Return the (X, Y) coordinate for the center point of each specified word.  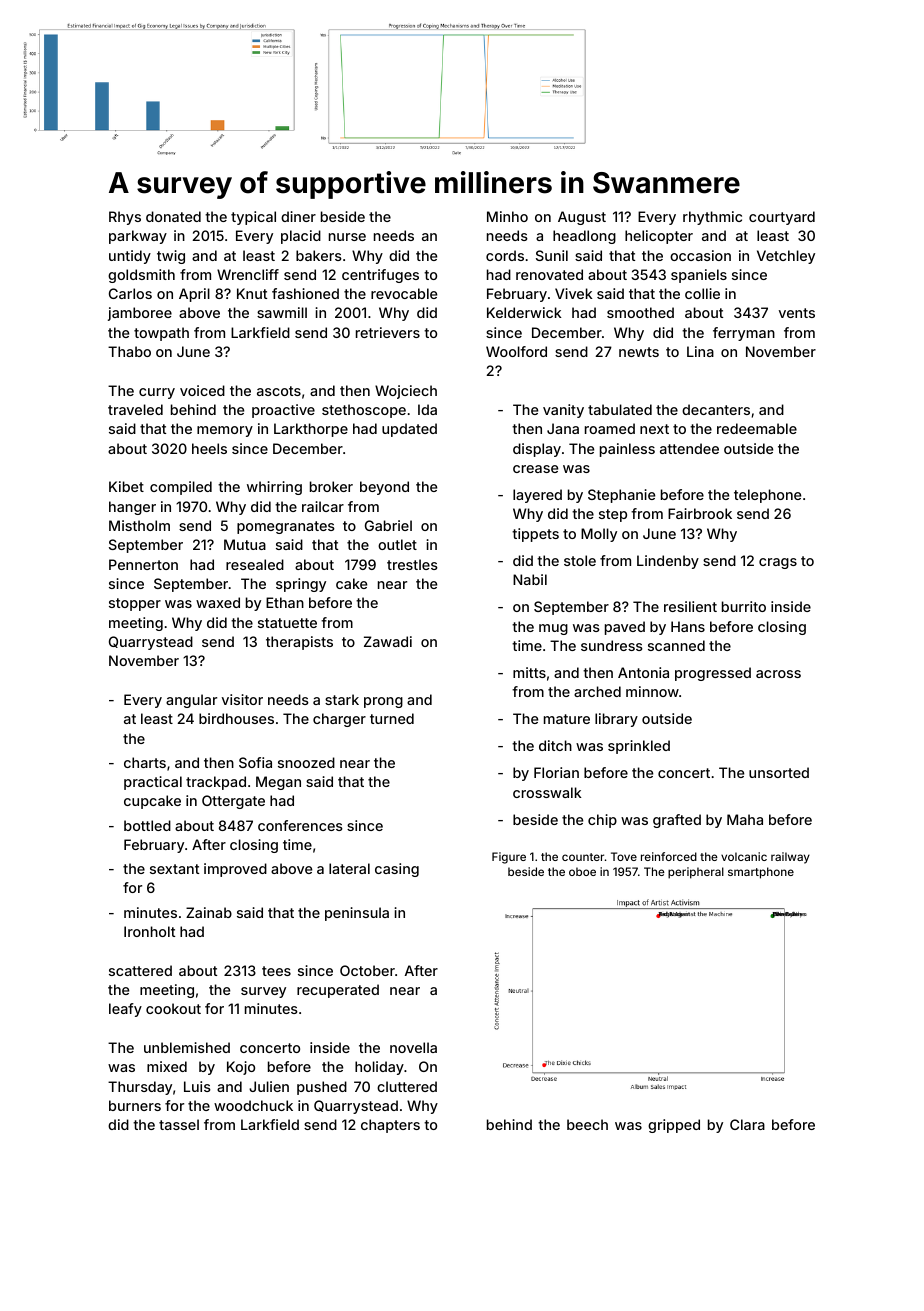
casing (397, 870)
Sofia (255, 762)
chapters (390, 1126)
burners (135, 1105)
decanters (716, 409)
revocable (404, 293)
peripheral (696, 873)
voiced (202, 390)
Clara (747, 1124)
